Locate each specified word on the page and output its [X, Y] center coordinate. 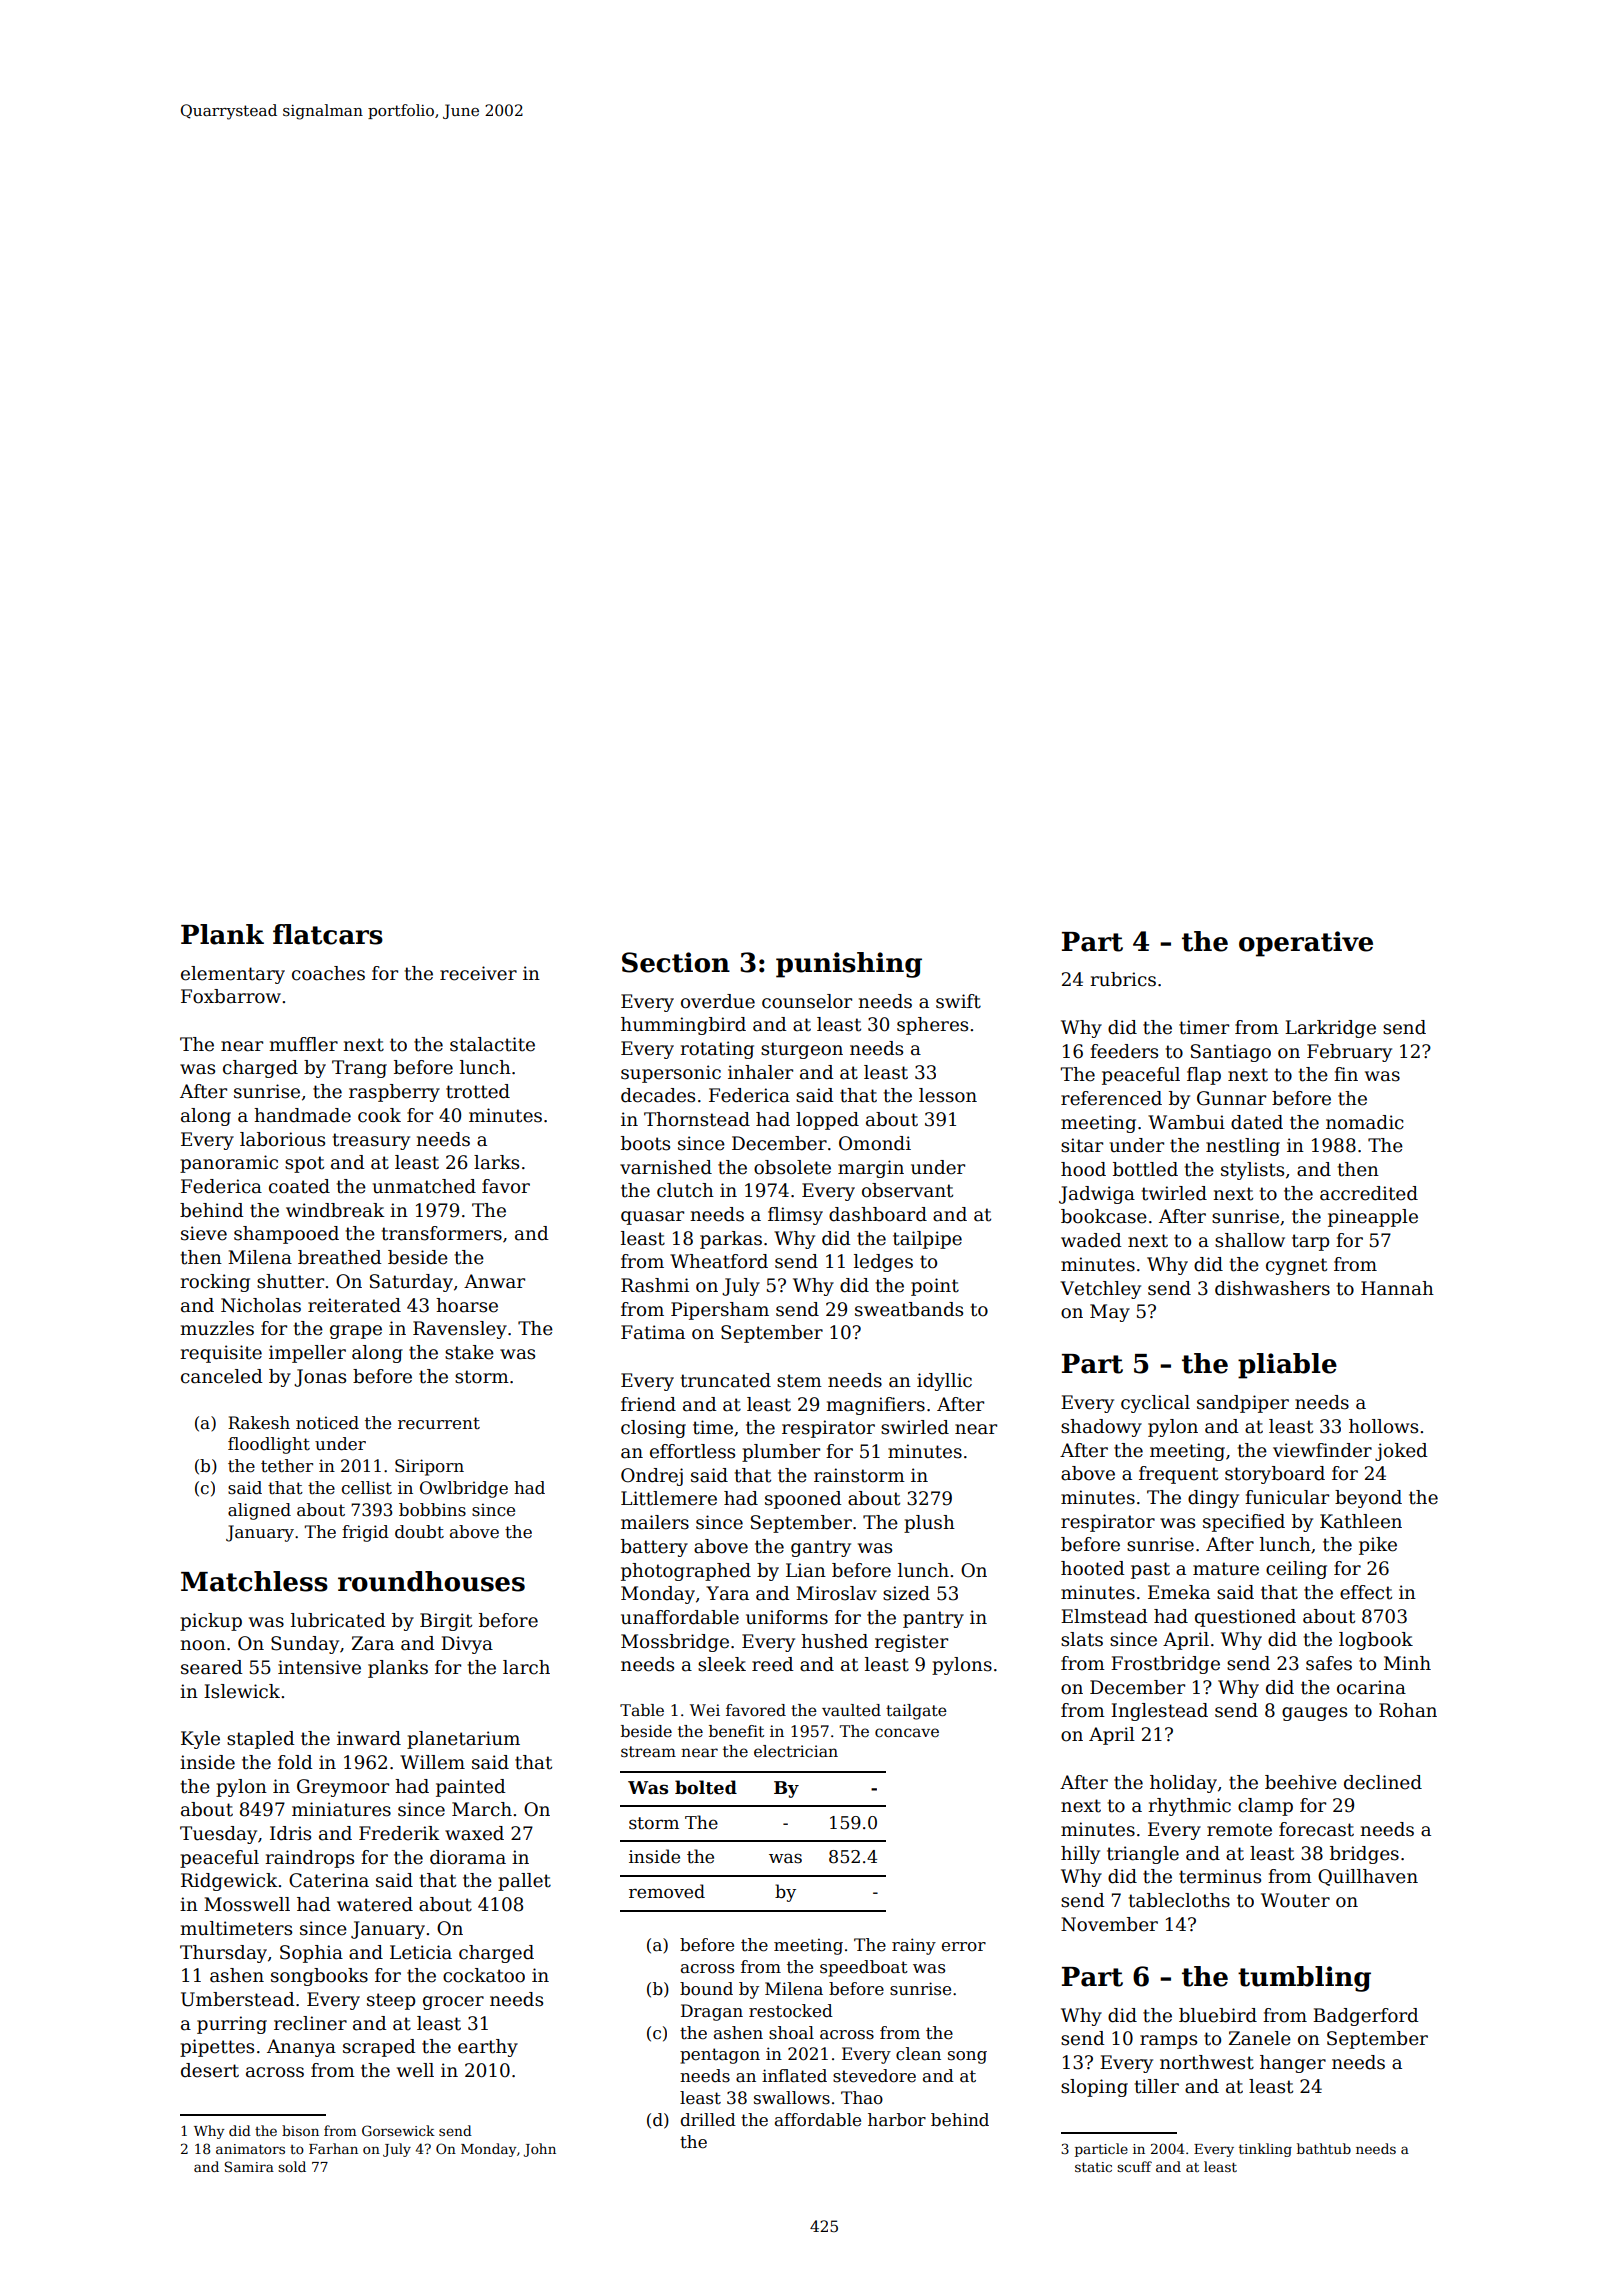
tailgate [916, 1712]
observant [907, 1190]
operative [1306, 944]
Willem [432, 1762]
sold [292, 2166]
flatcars [328, 934]
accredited [1369, 1193]
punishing [849, 965]
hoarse [467, 1305]
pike [1378, 1546]
